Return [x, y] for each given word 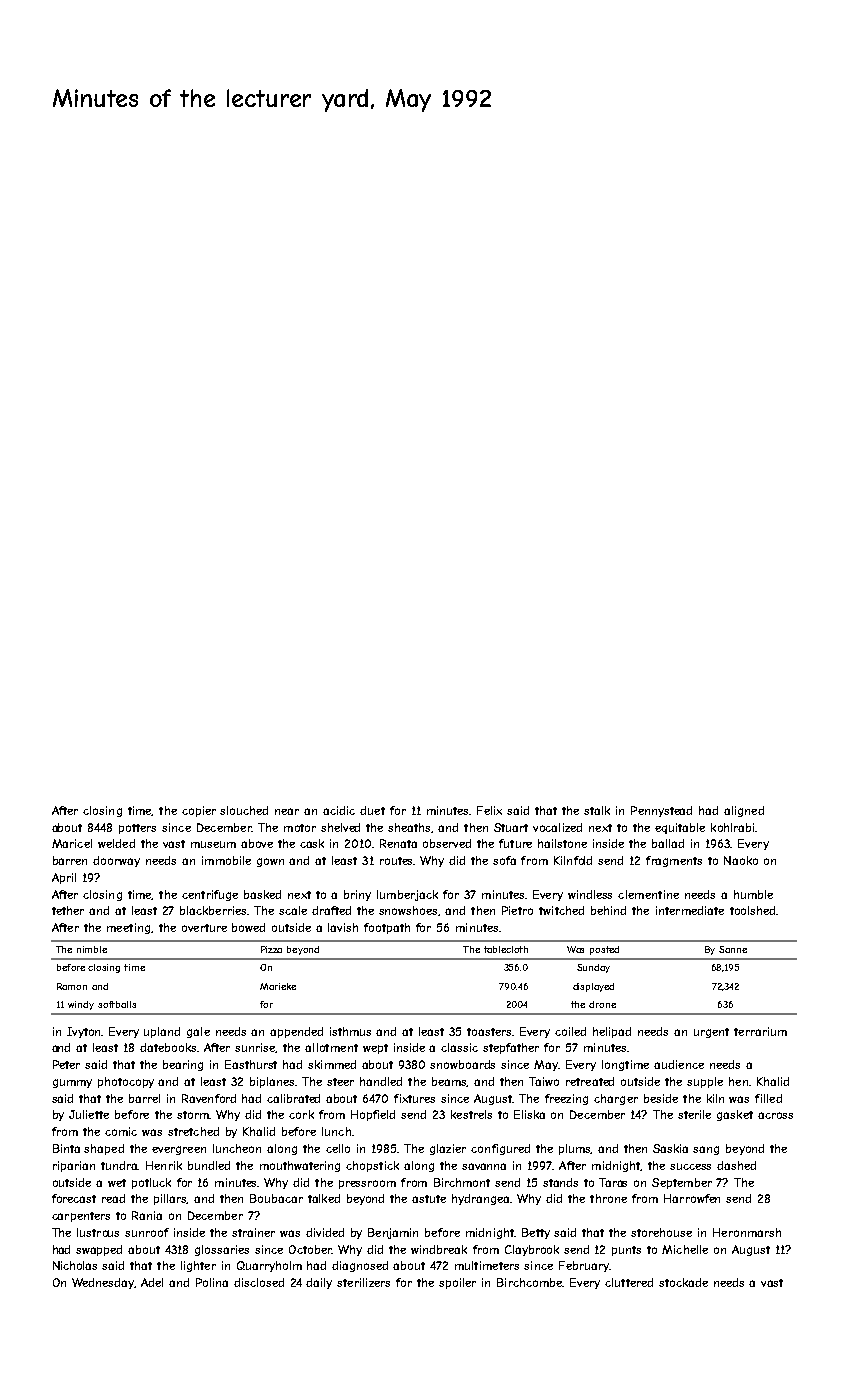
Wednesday [103, 1283]
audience [679, 1064]
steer [340, 1082]
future [515, 843]
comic [121, 1131]
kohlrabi [732, 827]
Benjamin [393, 1233]
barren [70, 860]
